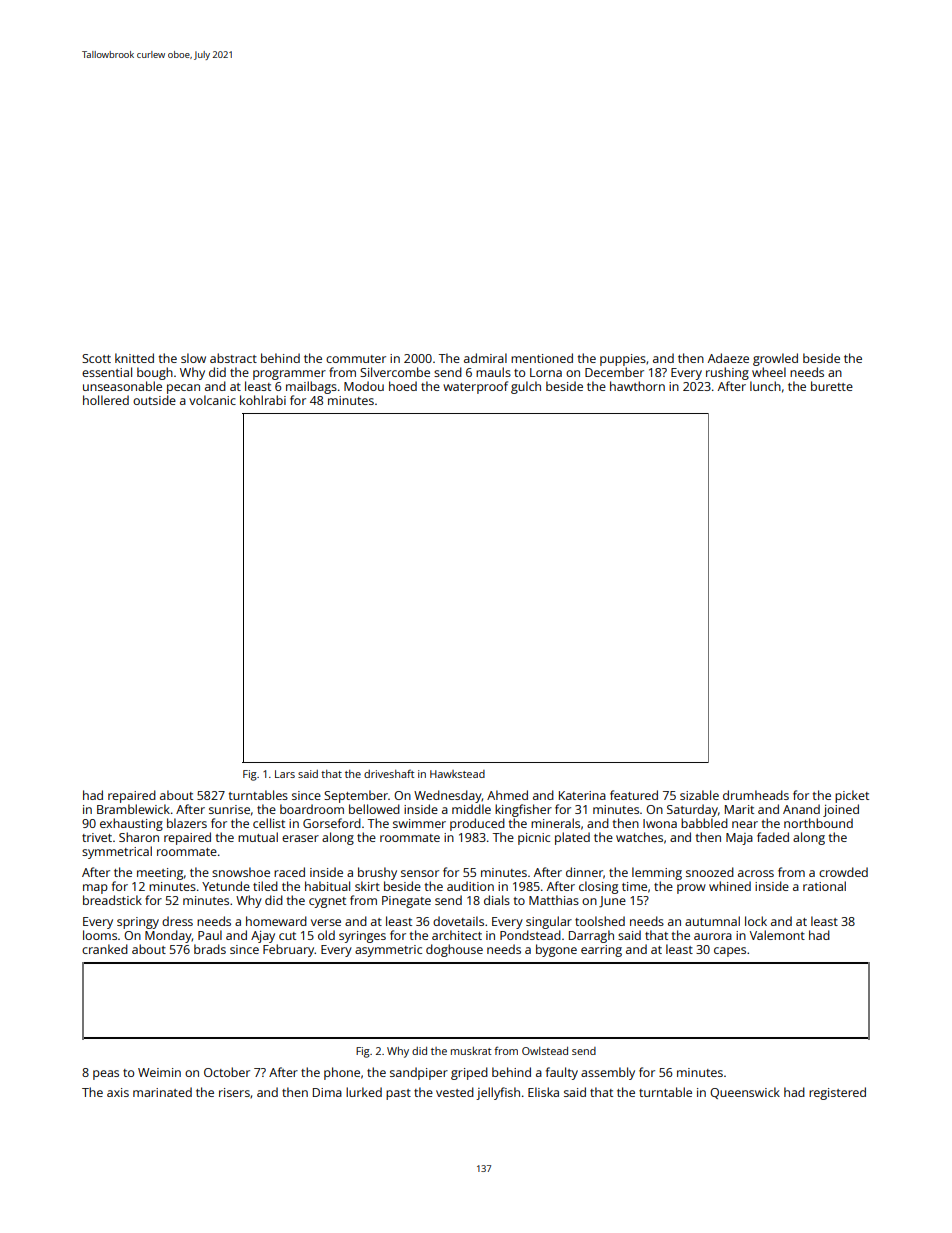 The width and height of the document is (952, 1233). I want to click on mentioned, so click(542, 358).
